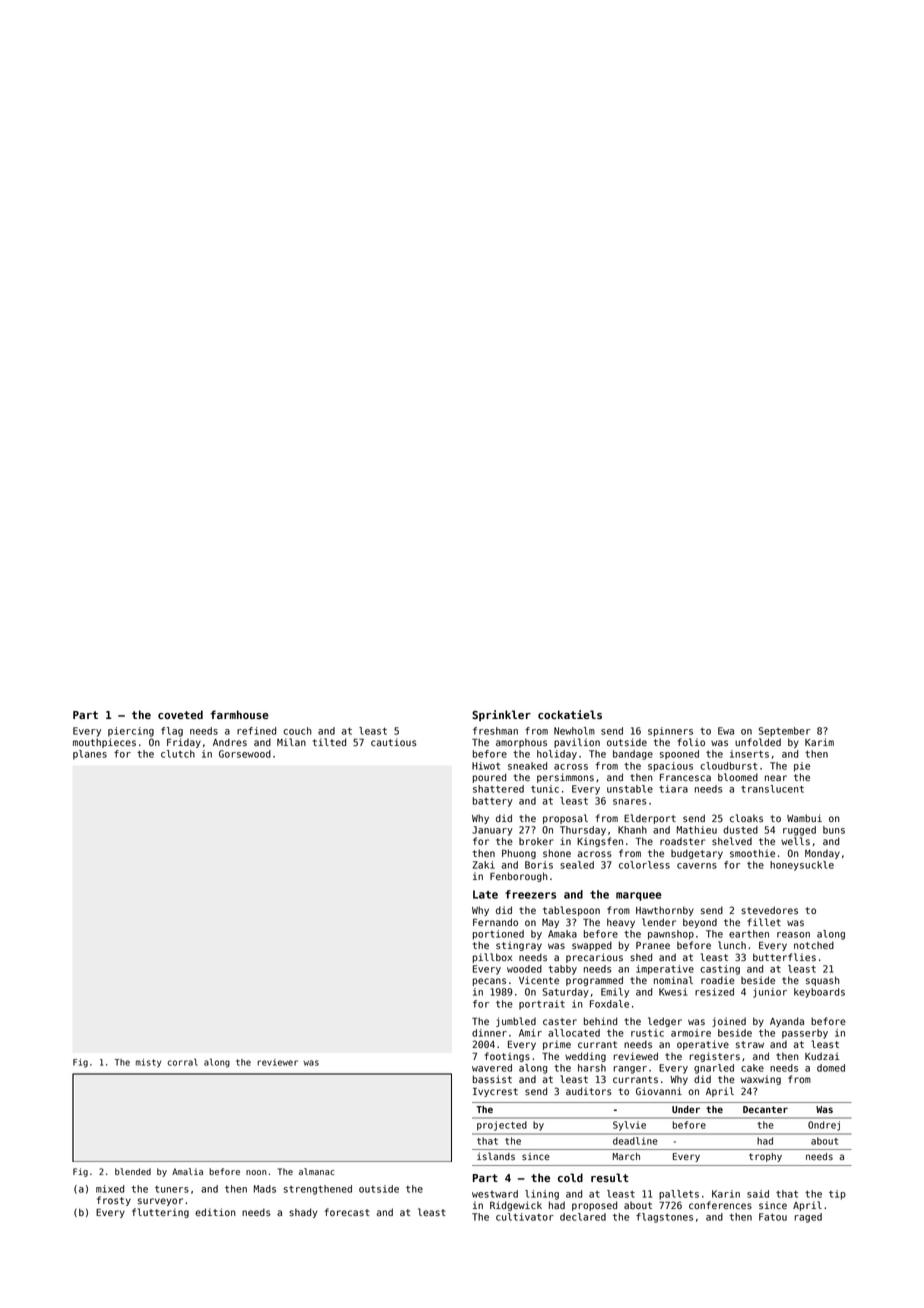 This screenshot has height=1308, width=924. I want to click on Monday, so click(822, 854).
